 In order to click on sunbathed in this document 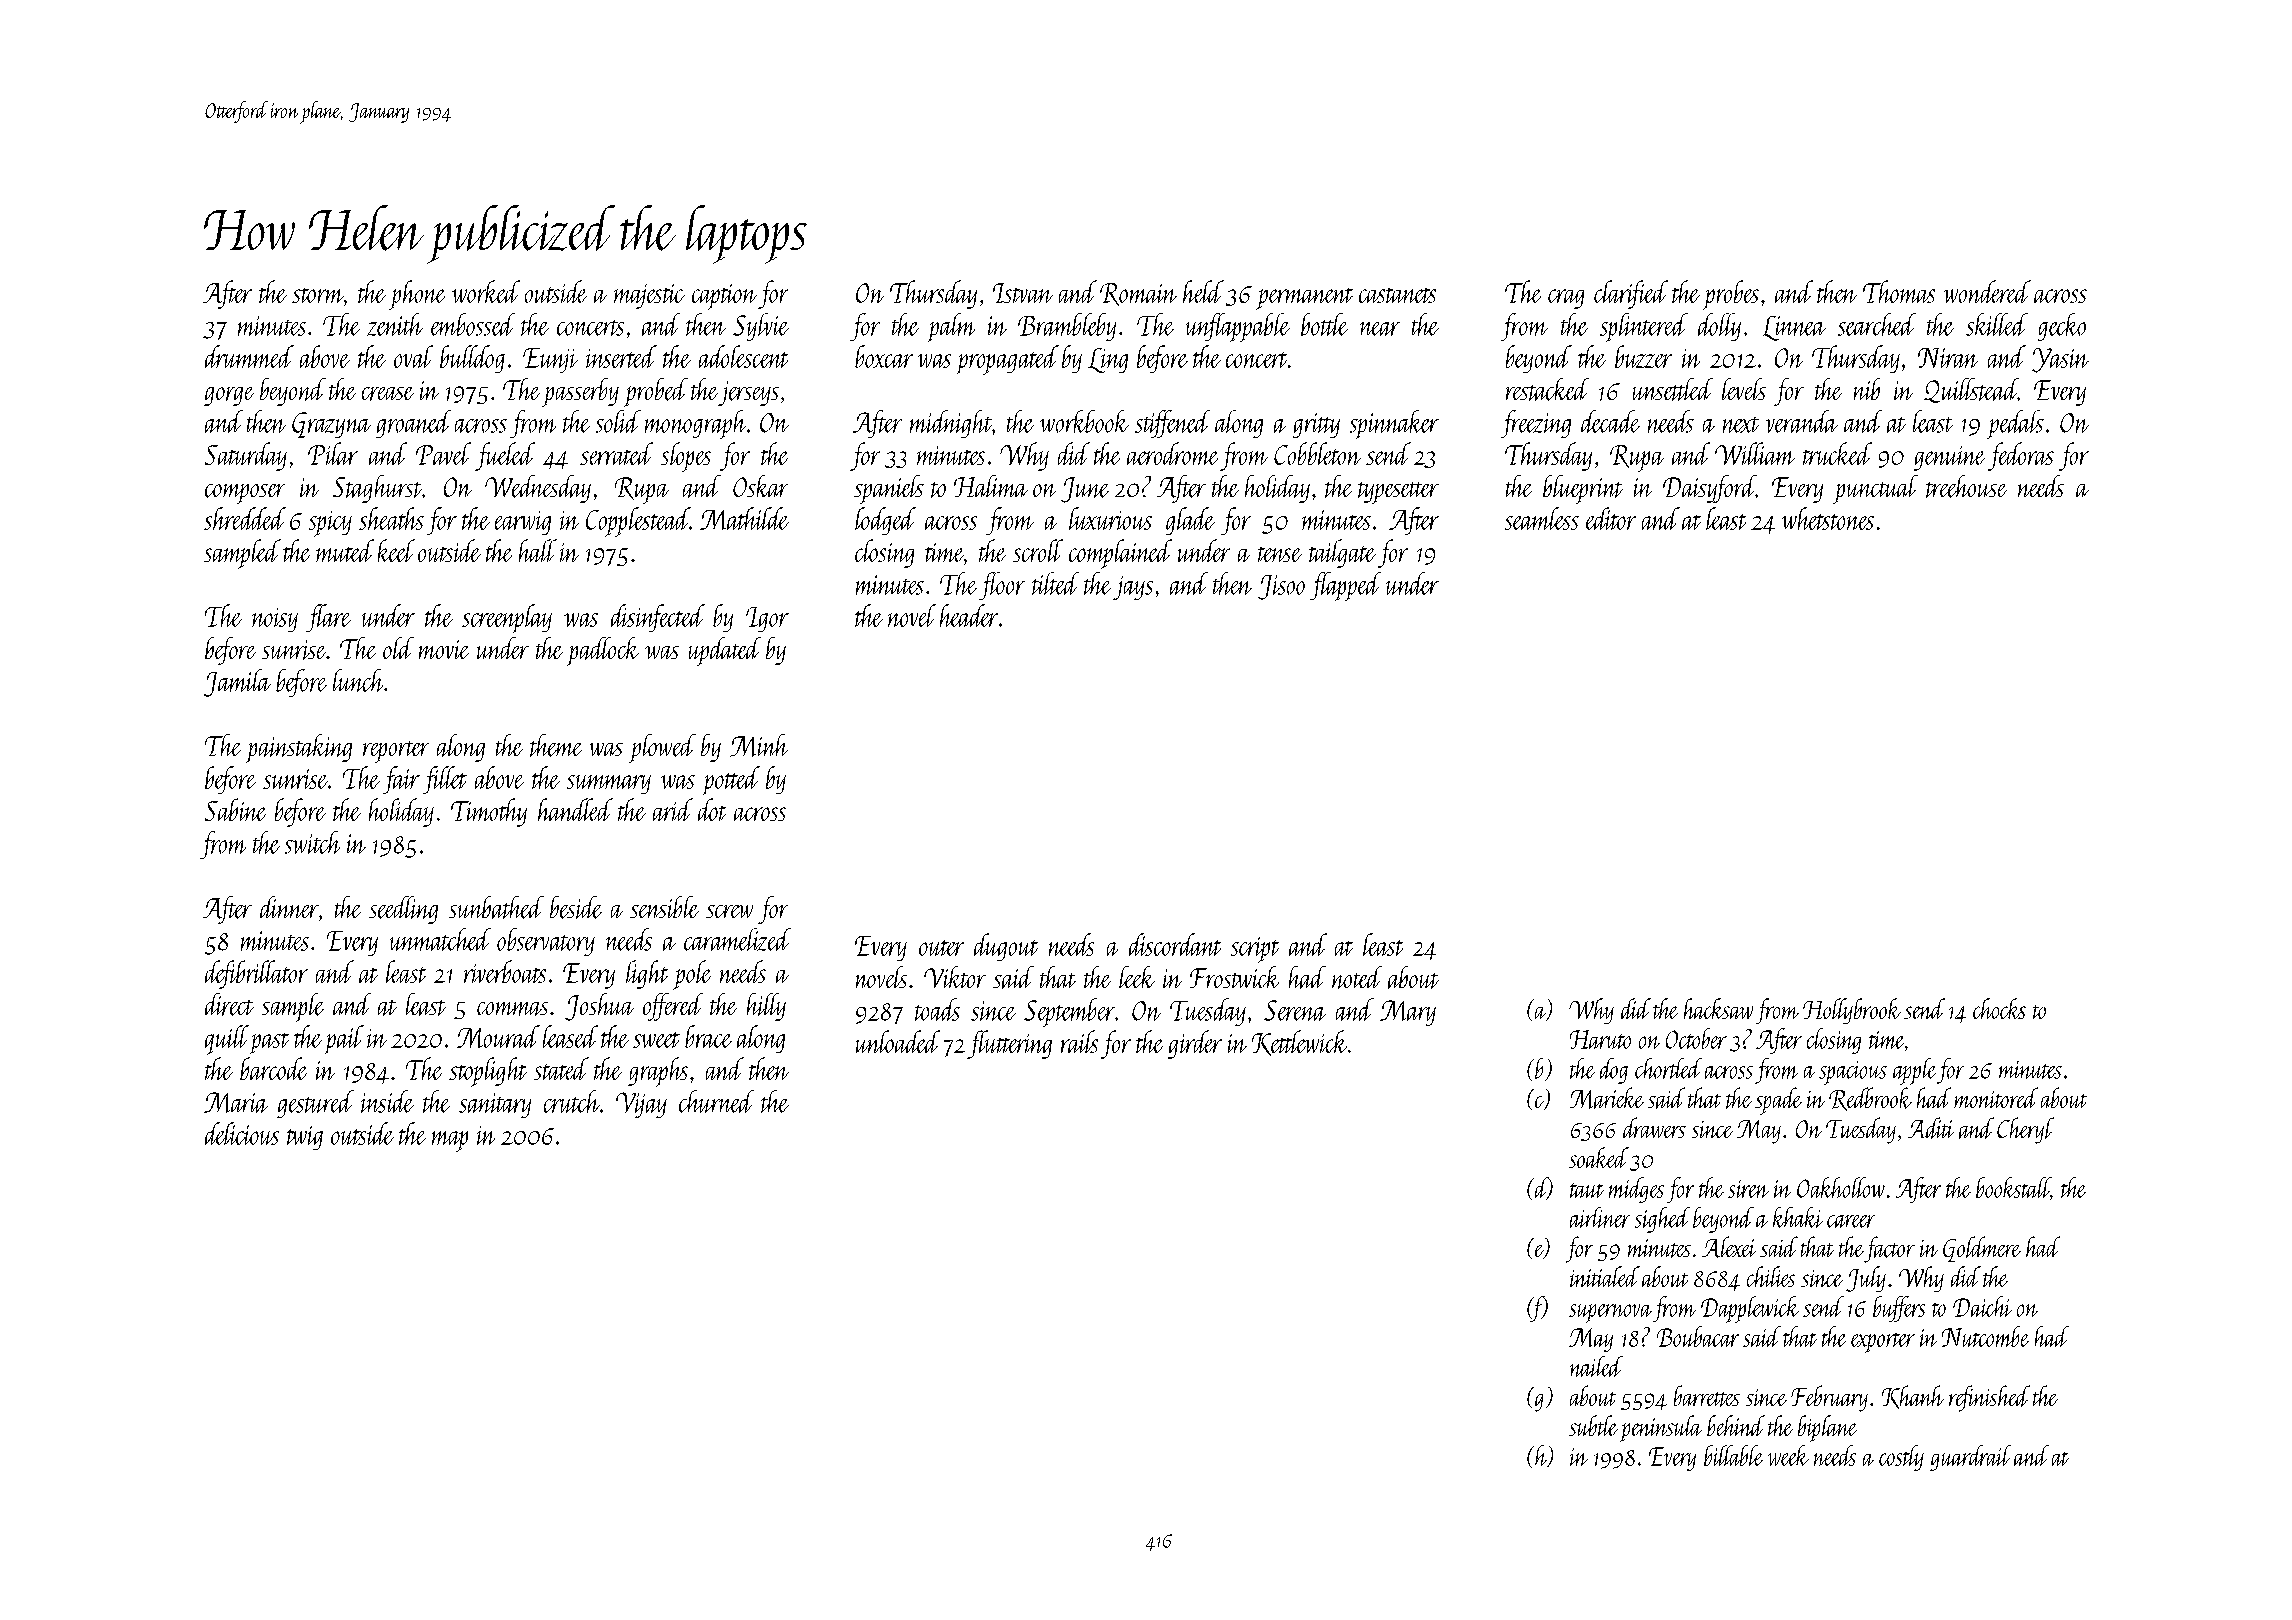, I will do `click(496, 907)`.
